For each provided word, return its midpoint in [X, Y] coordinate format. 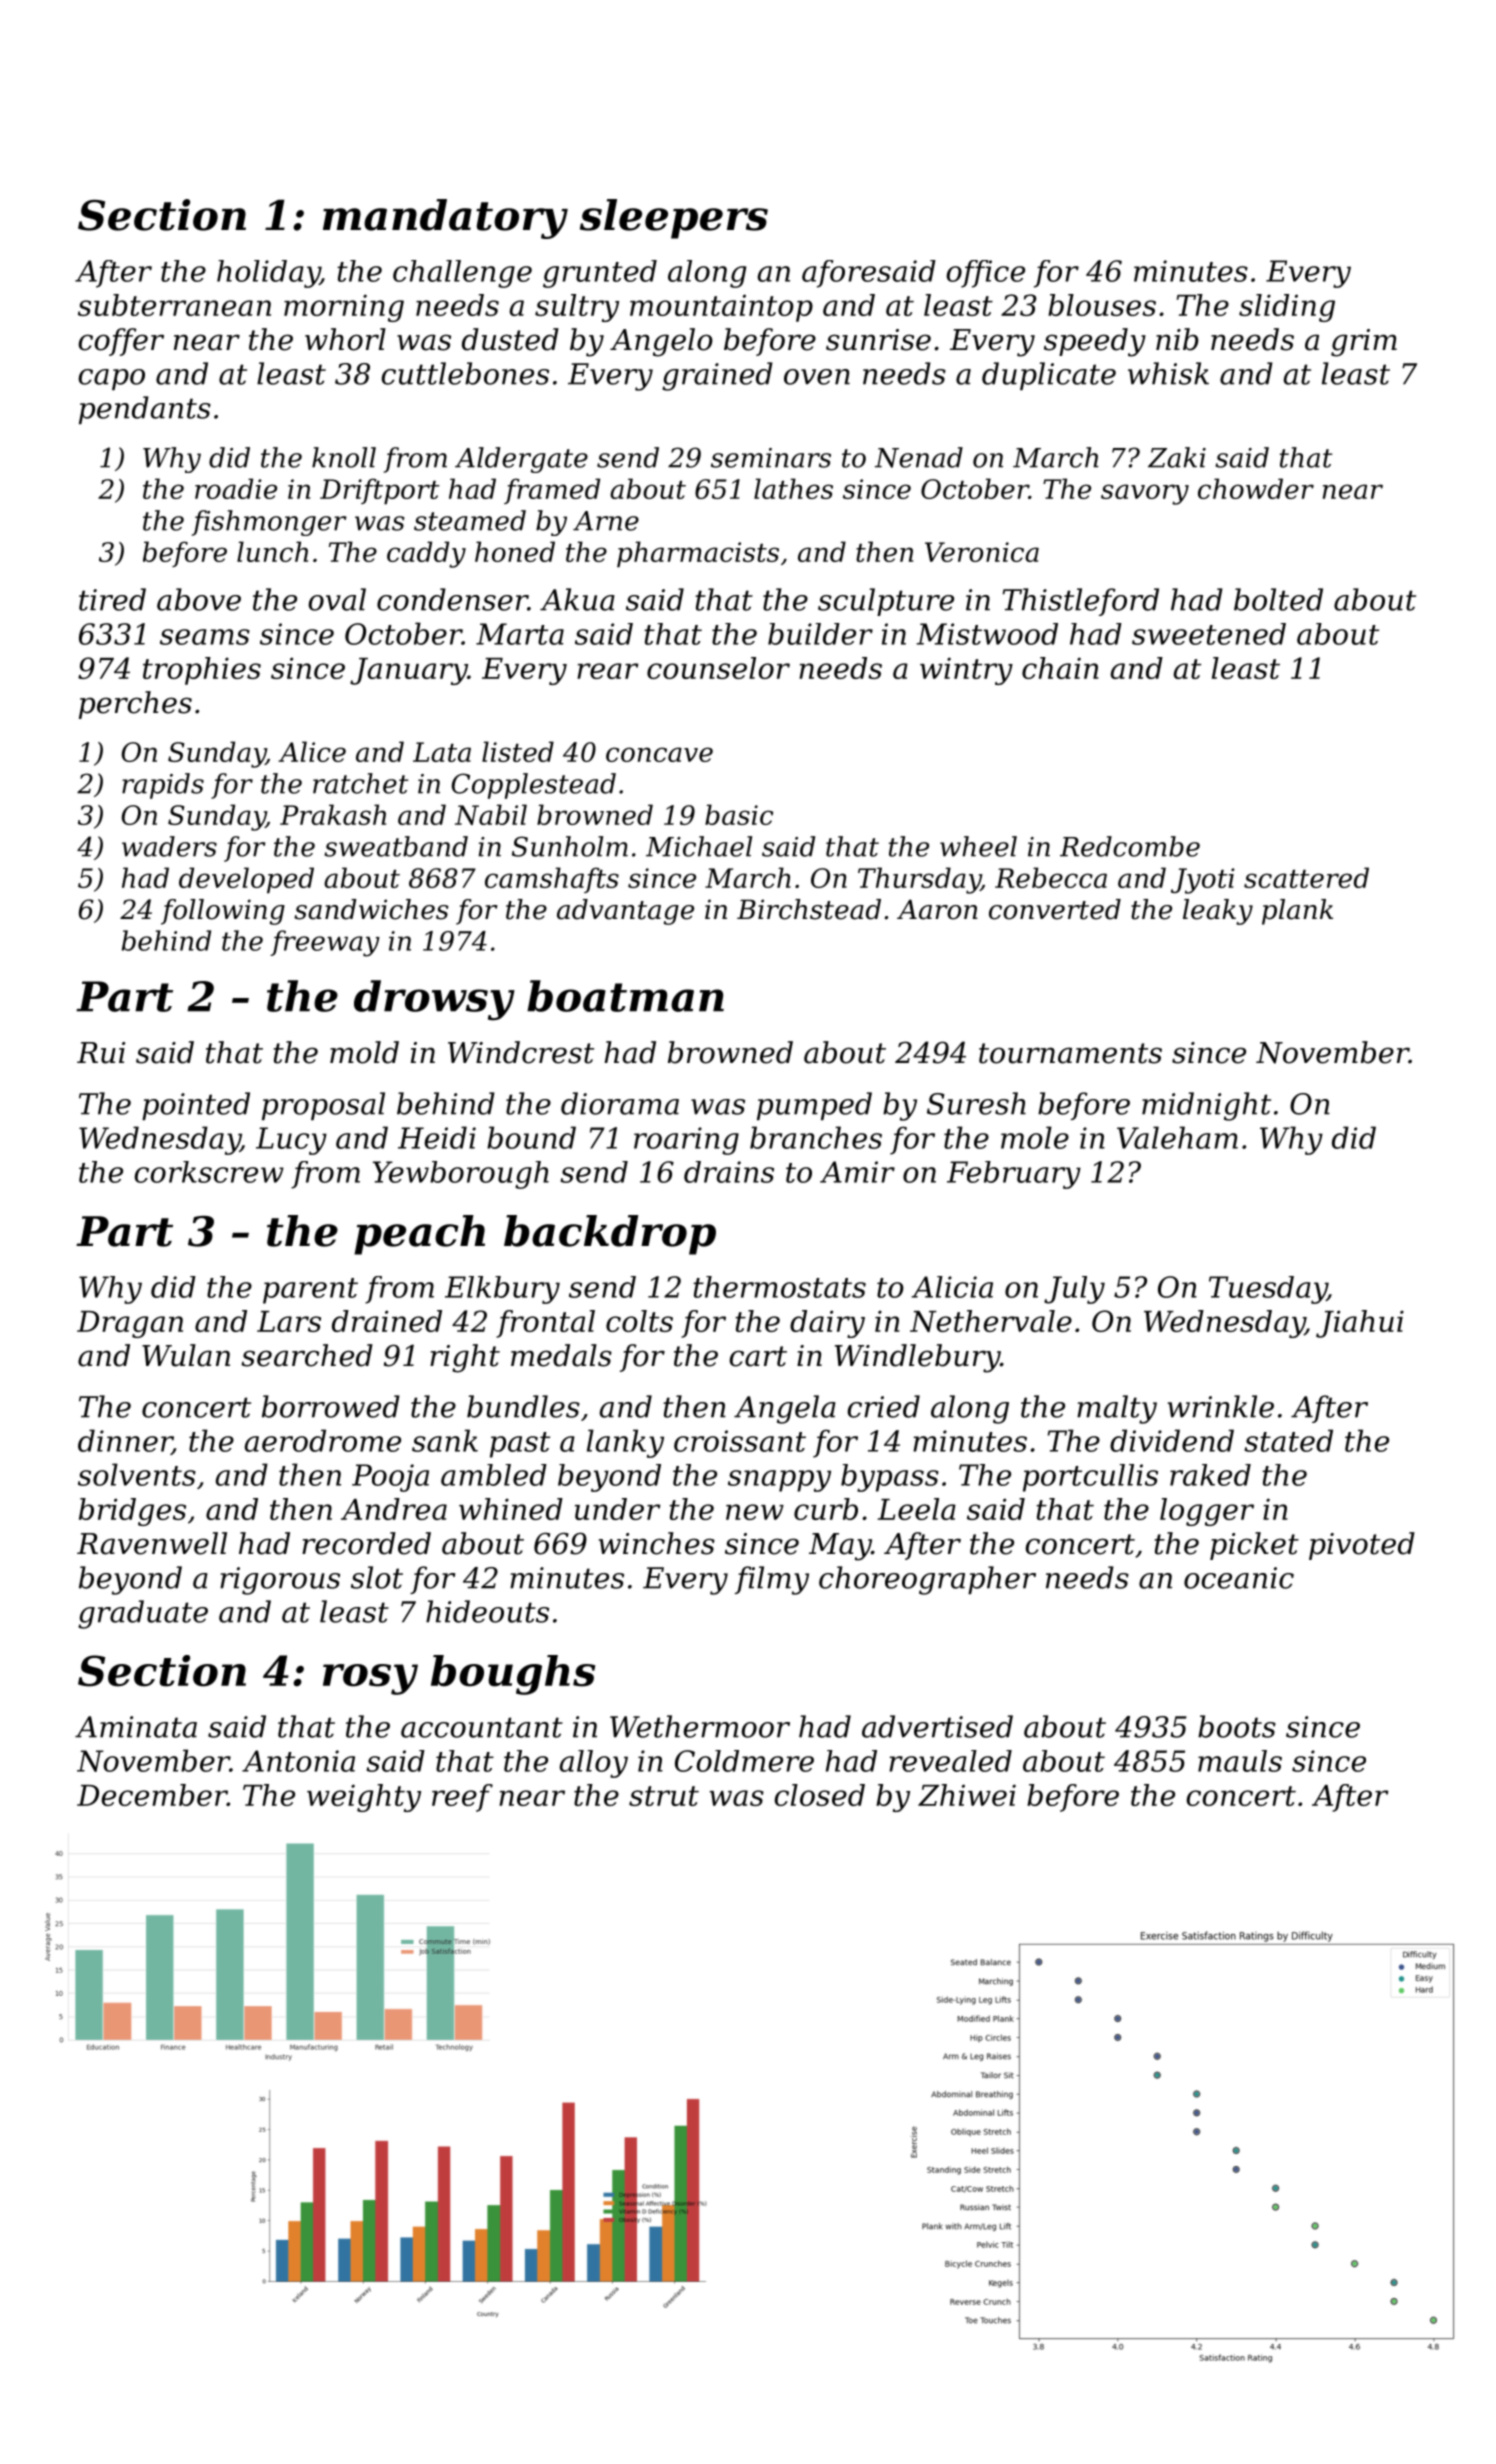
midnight [1206, 1106]
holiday [268, 274]
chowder [1256, 488]
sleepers [674, 219]
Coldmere [744, 1761]
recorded [366, 1543]
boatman [625, 996]
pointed [196, 1106]
